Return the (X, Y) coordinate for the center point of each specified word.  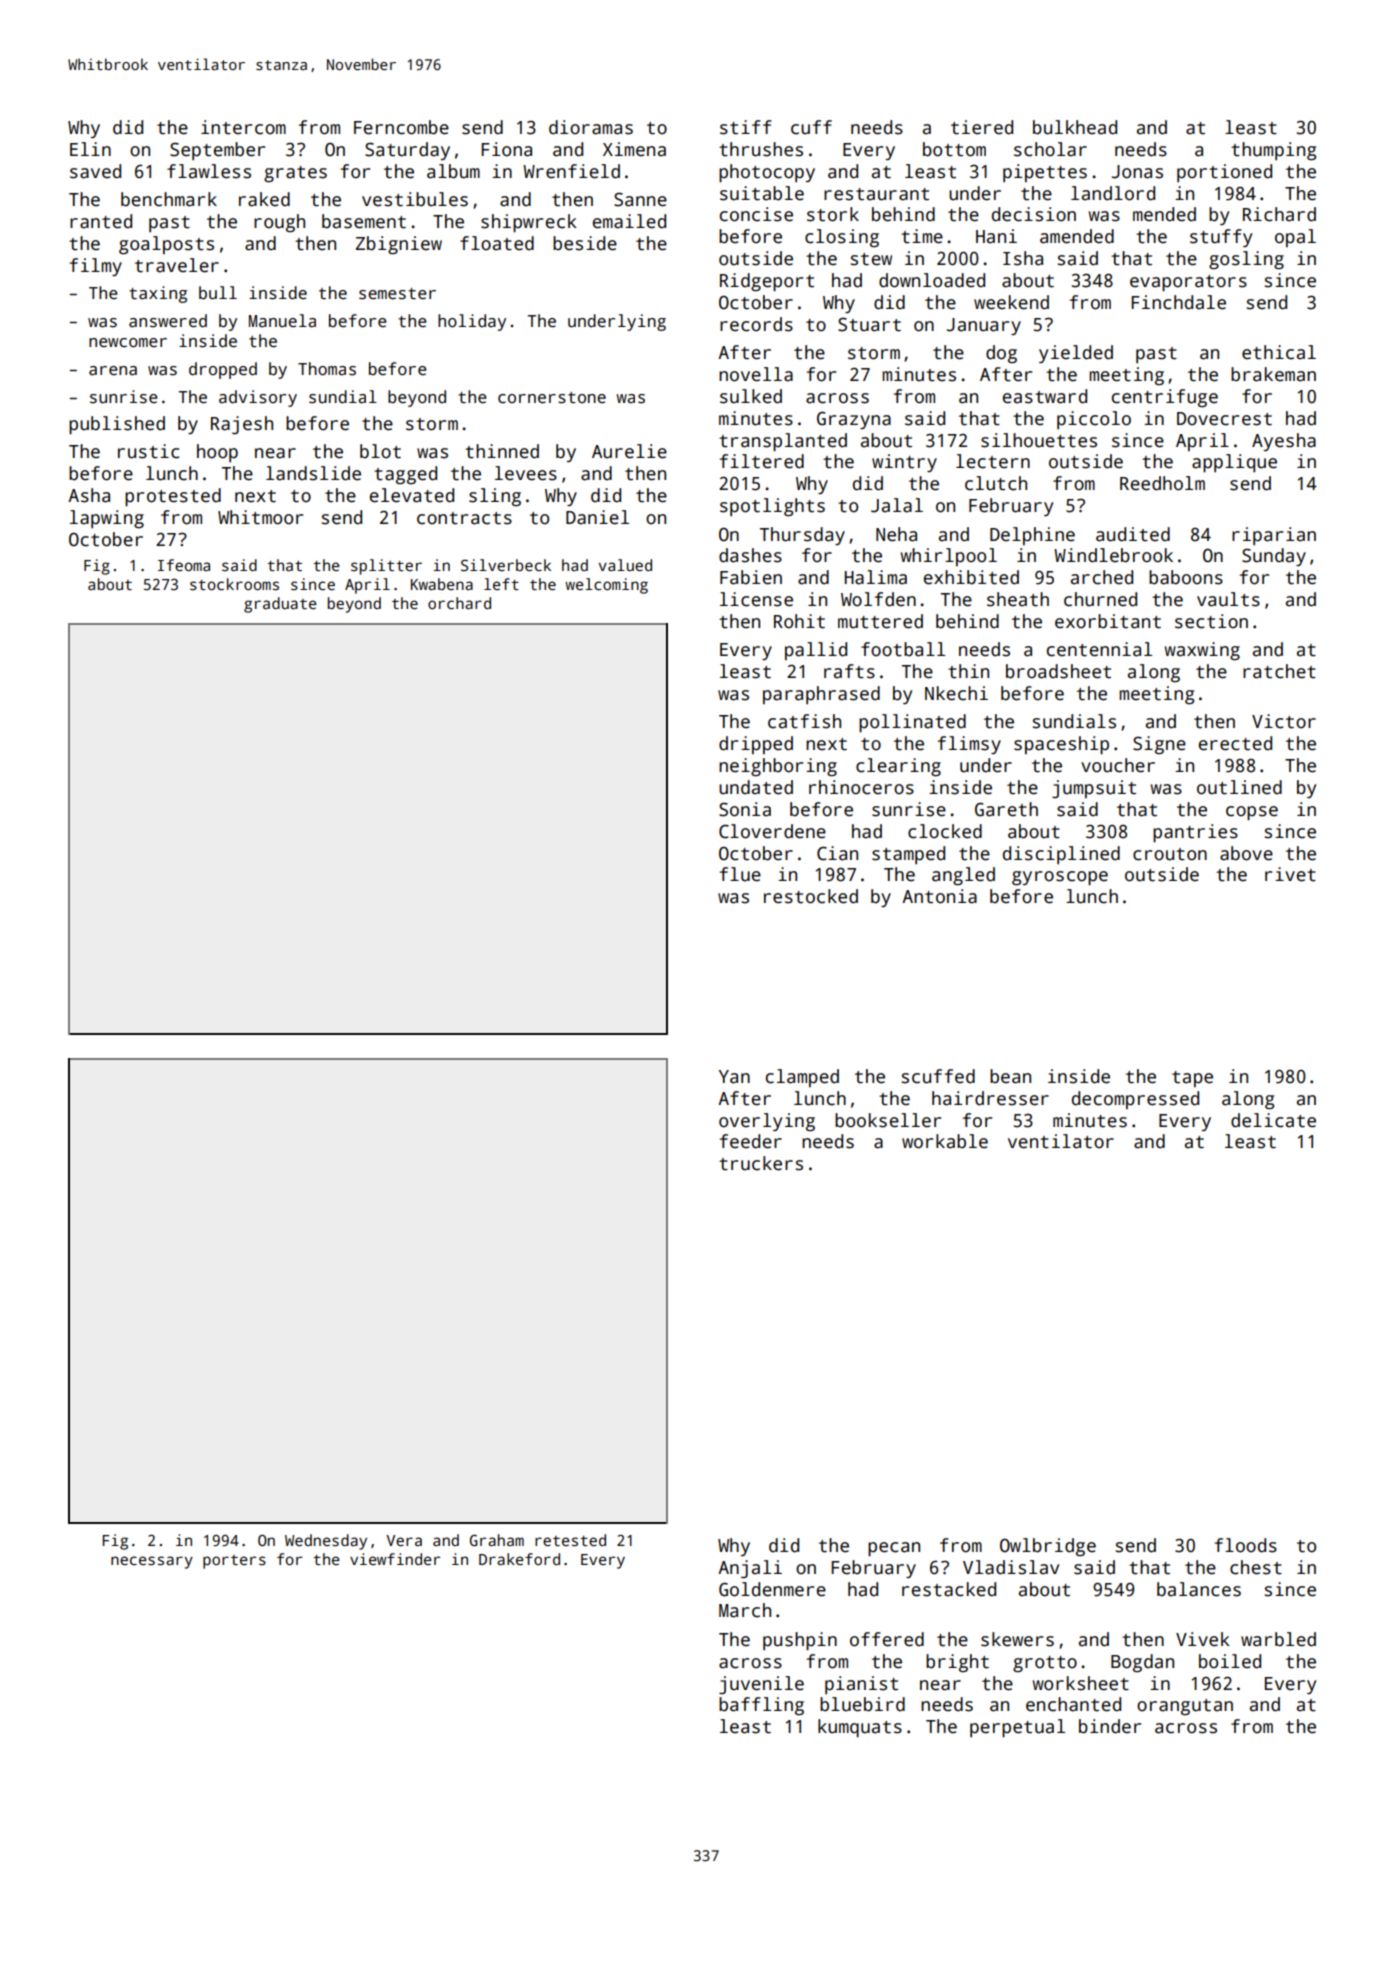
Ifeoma (184, 565)
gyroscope (1060, 878)
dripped (756, 745)
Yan (734, 1077)
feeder (751, 1141)
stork (833, 214)
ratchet (1279, 671)
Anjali (750, 1569)
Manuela (282, 321)
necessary (152, 1562)
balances (1199, 1589)
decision (1034, 214)
